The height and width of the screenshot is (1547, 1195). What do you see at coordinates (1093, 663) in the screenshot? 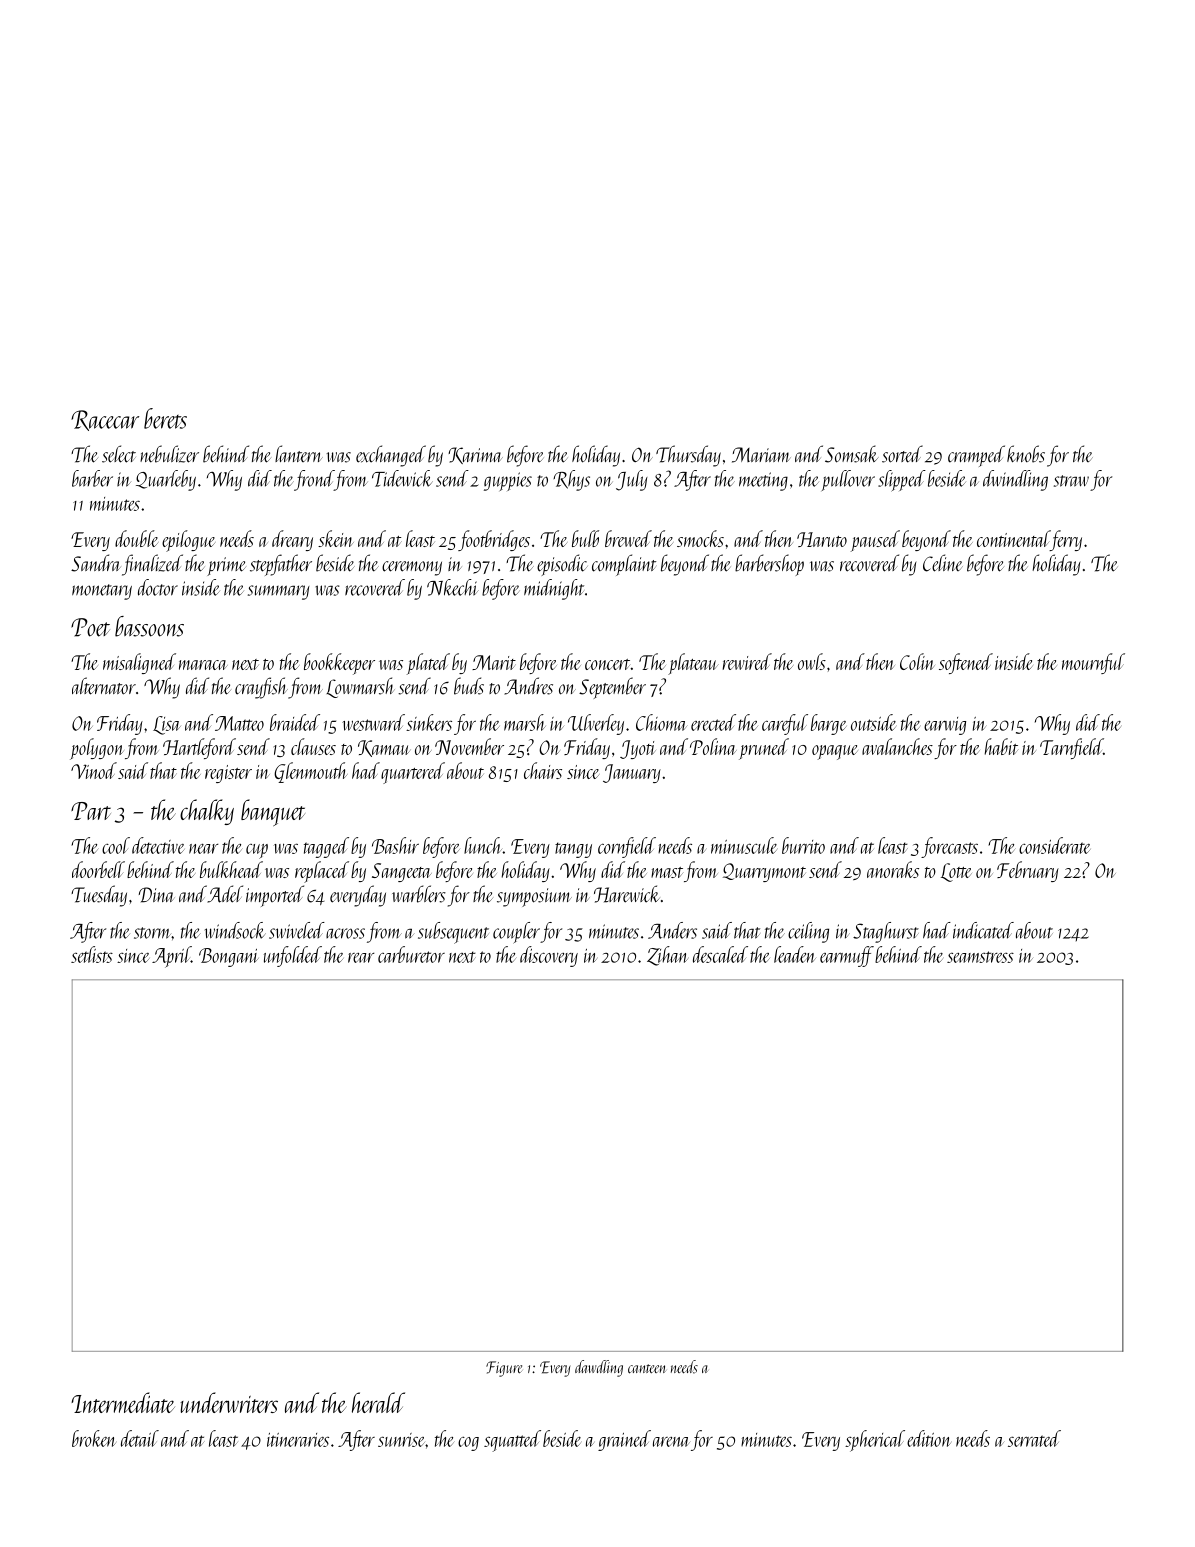
I see `mournful` at bounding box center [1093, 663].
